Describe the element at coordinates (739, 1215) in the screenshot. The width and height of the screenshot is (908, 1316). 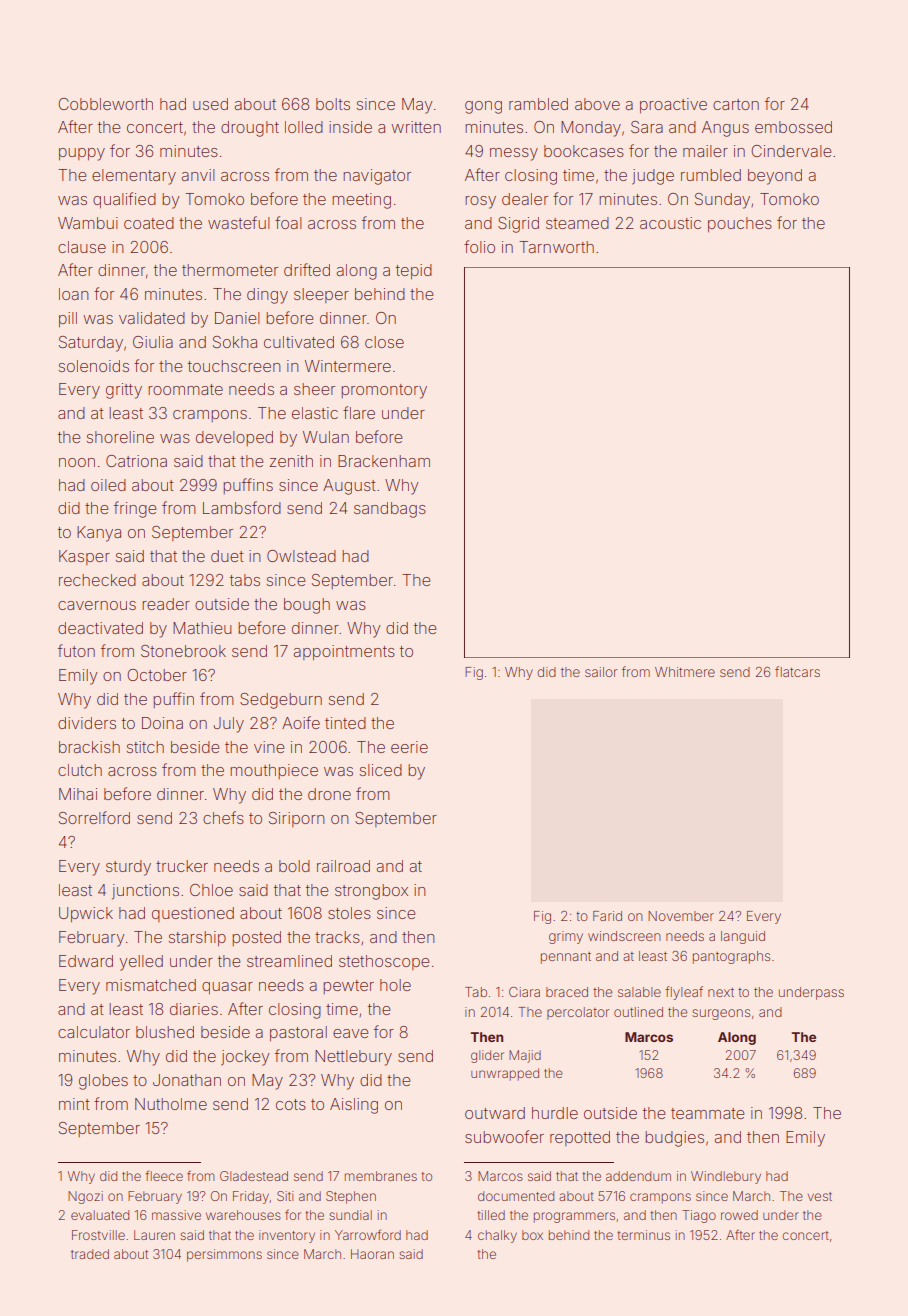
I see `rowed` at that location.
